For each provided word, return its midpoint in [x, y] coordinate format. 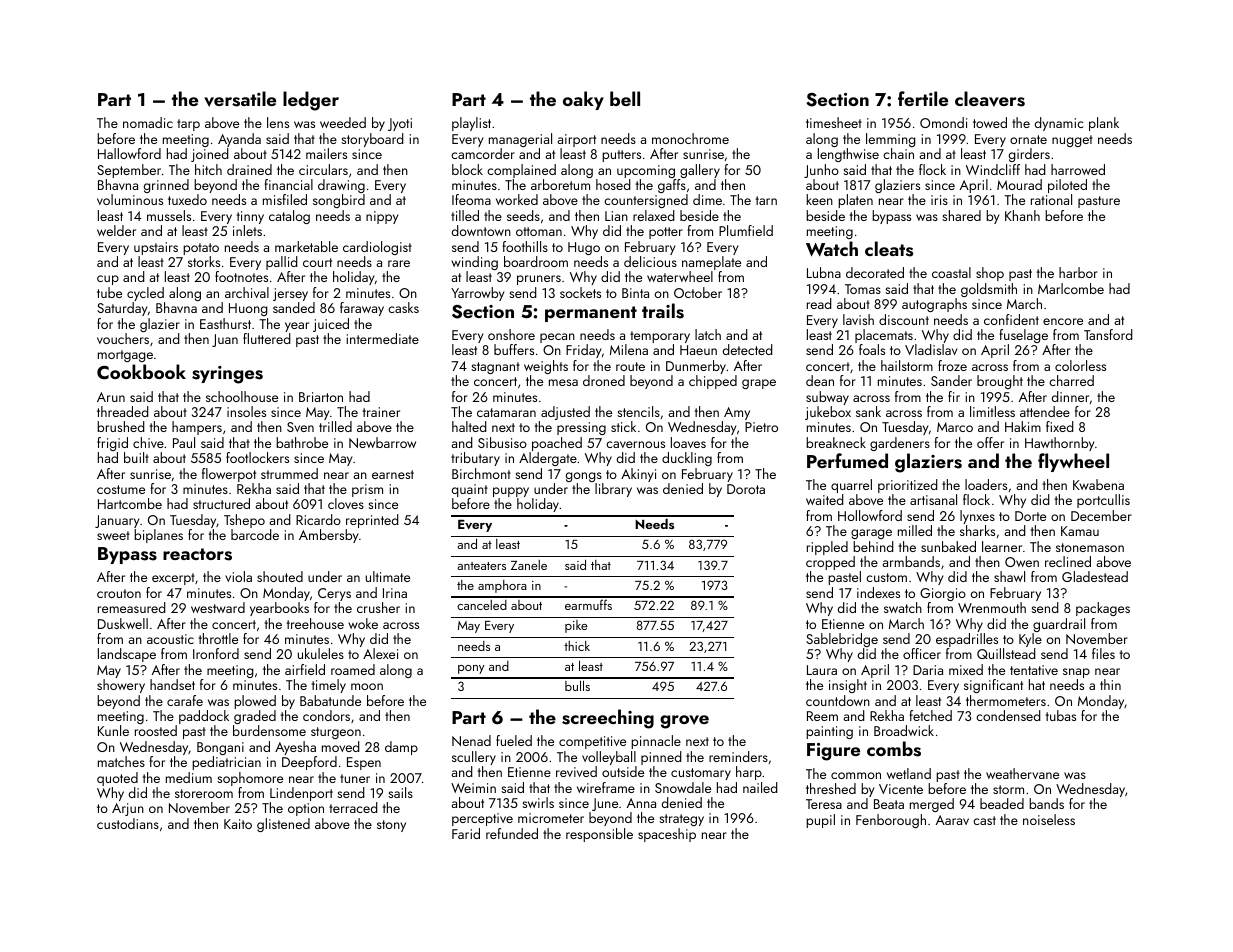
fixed [1060, 426]
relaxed [654, 215]
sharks [977, 530]
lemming [891, 140]
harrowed [1078, 169]
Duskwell [123, 623]
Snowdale [683, 787]
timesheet [834, 122]
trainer [381, 412]
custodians [128, 823]
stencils [638, 411]
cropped [830, 563]
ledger [311, 101]
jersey [290, 294]
